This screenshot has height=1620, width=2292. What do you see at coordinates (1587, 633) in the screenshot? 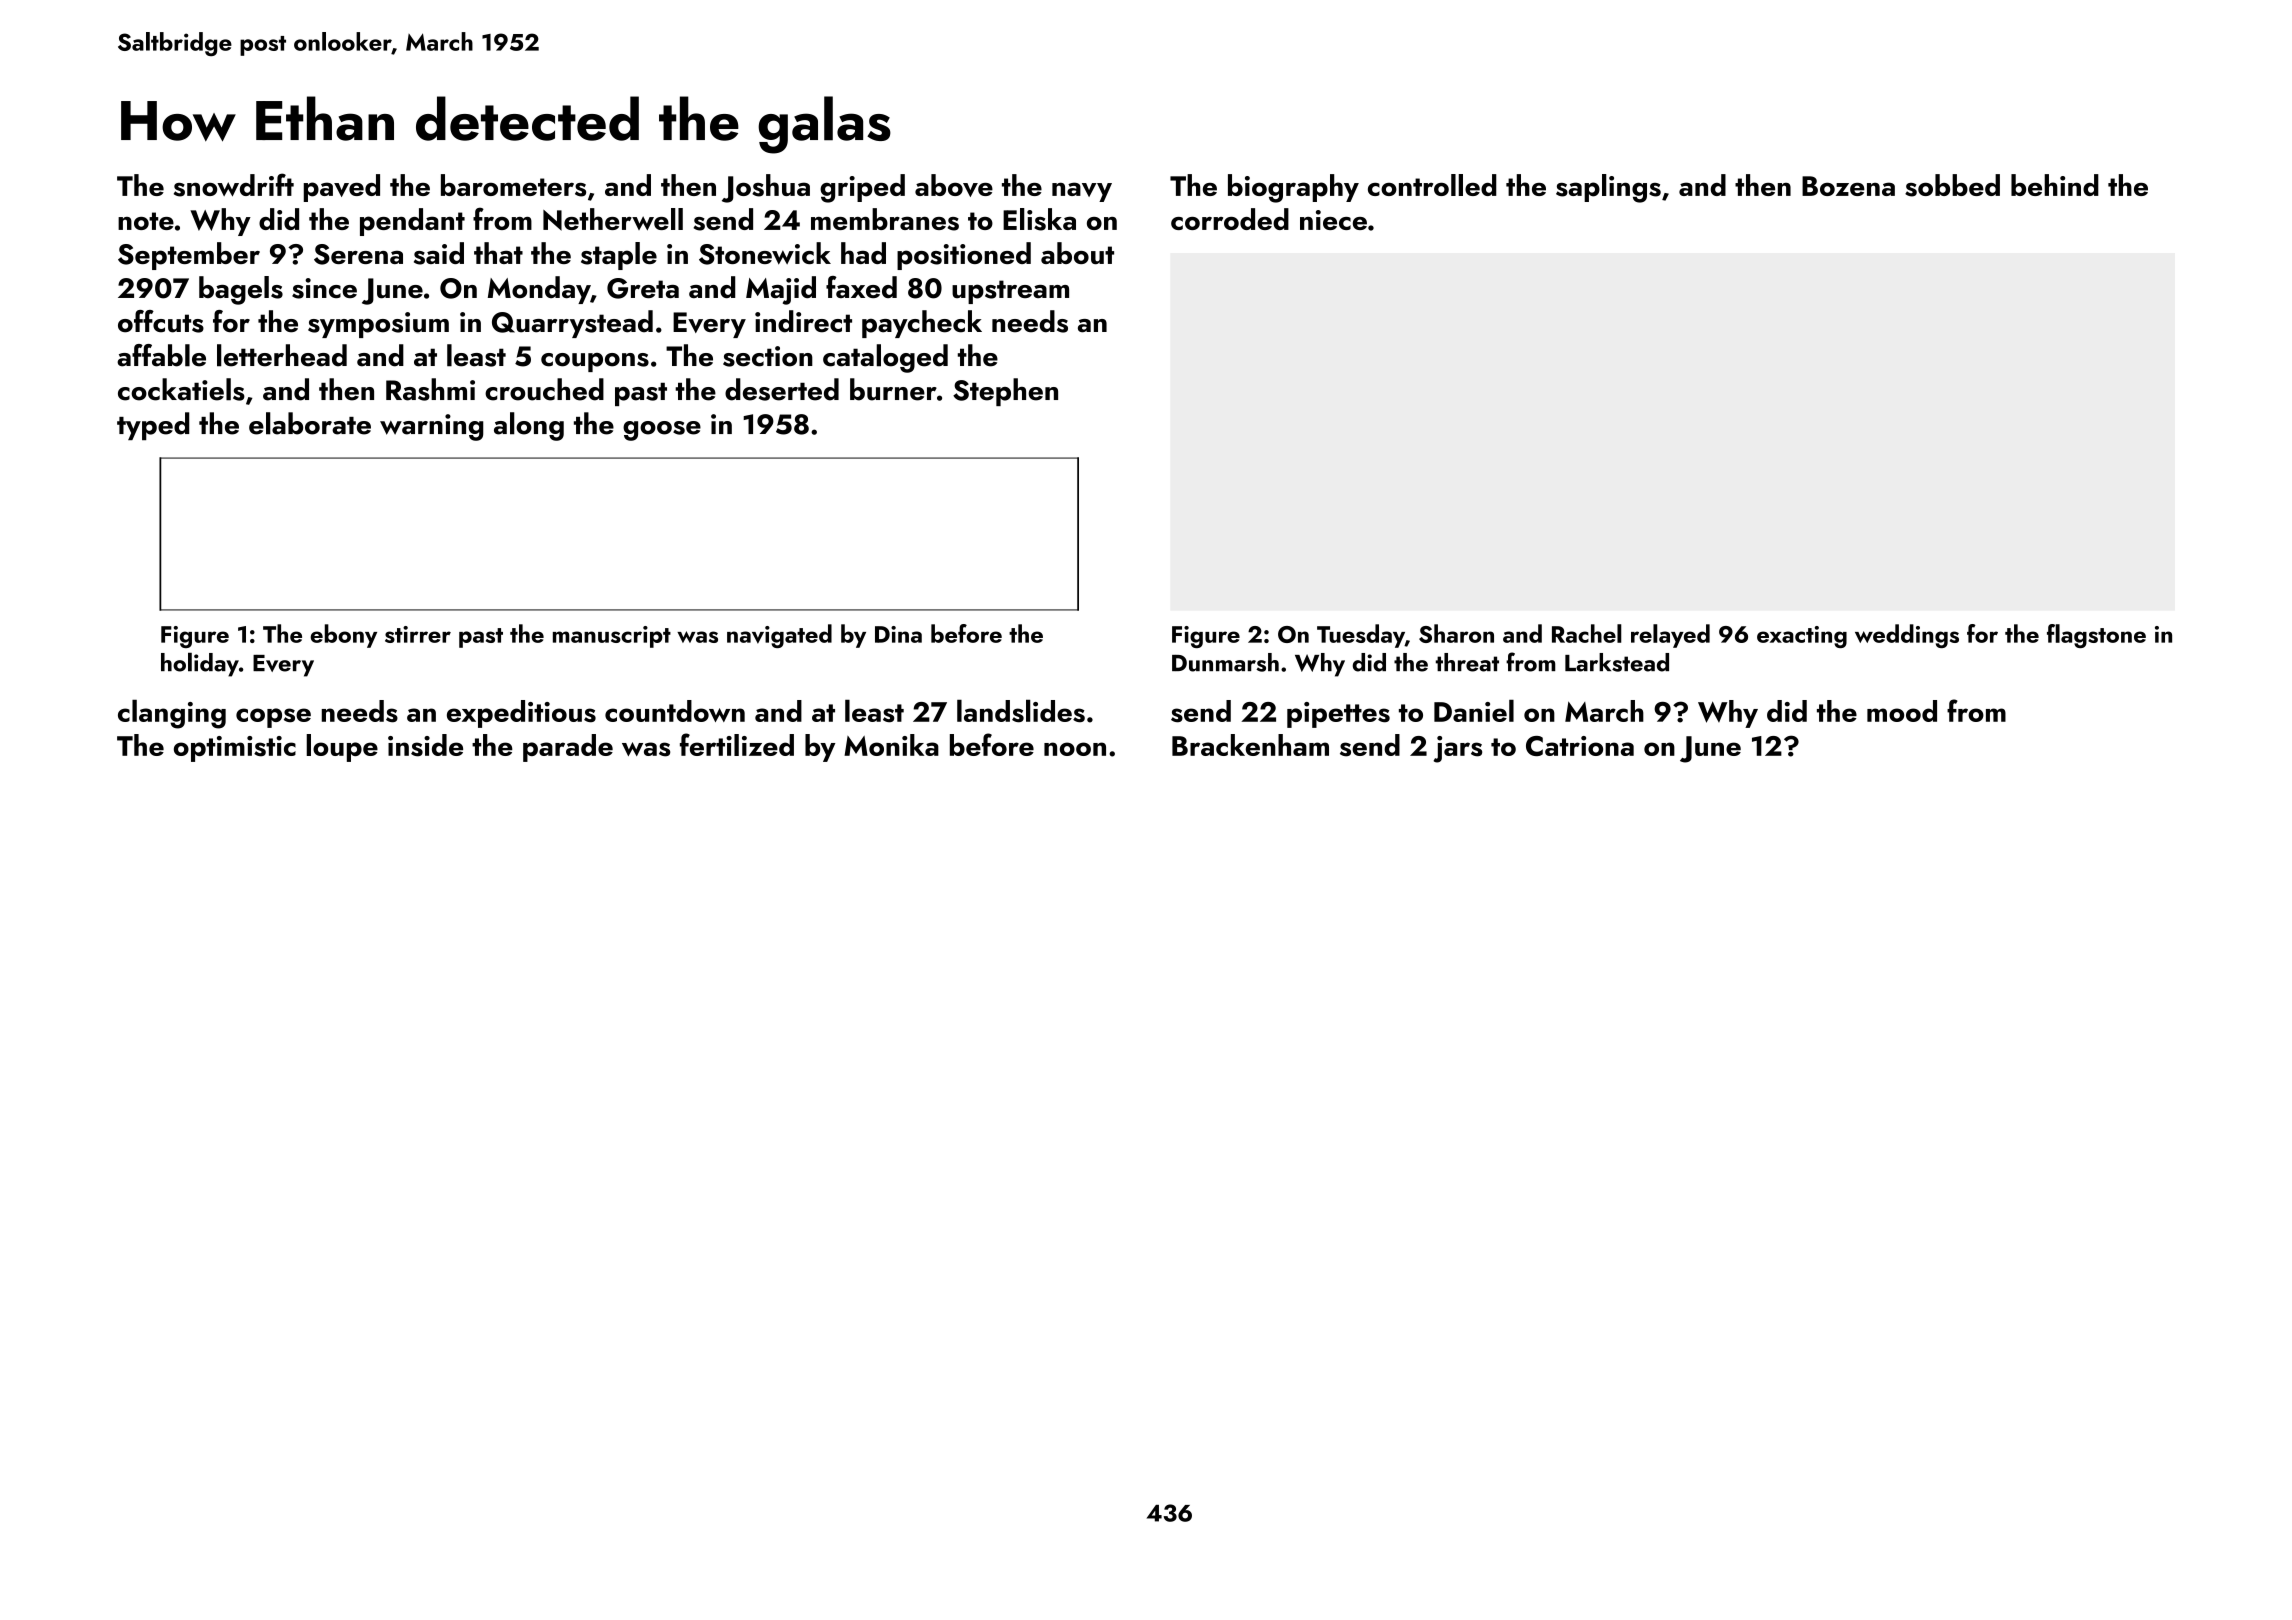
I see `Rachel` at bounding box center [1587, 633].
